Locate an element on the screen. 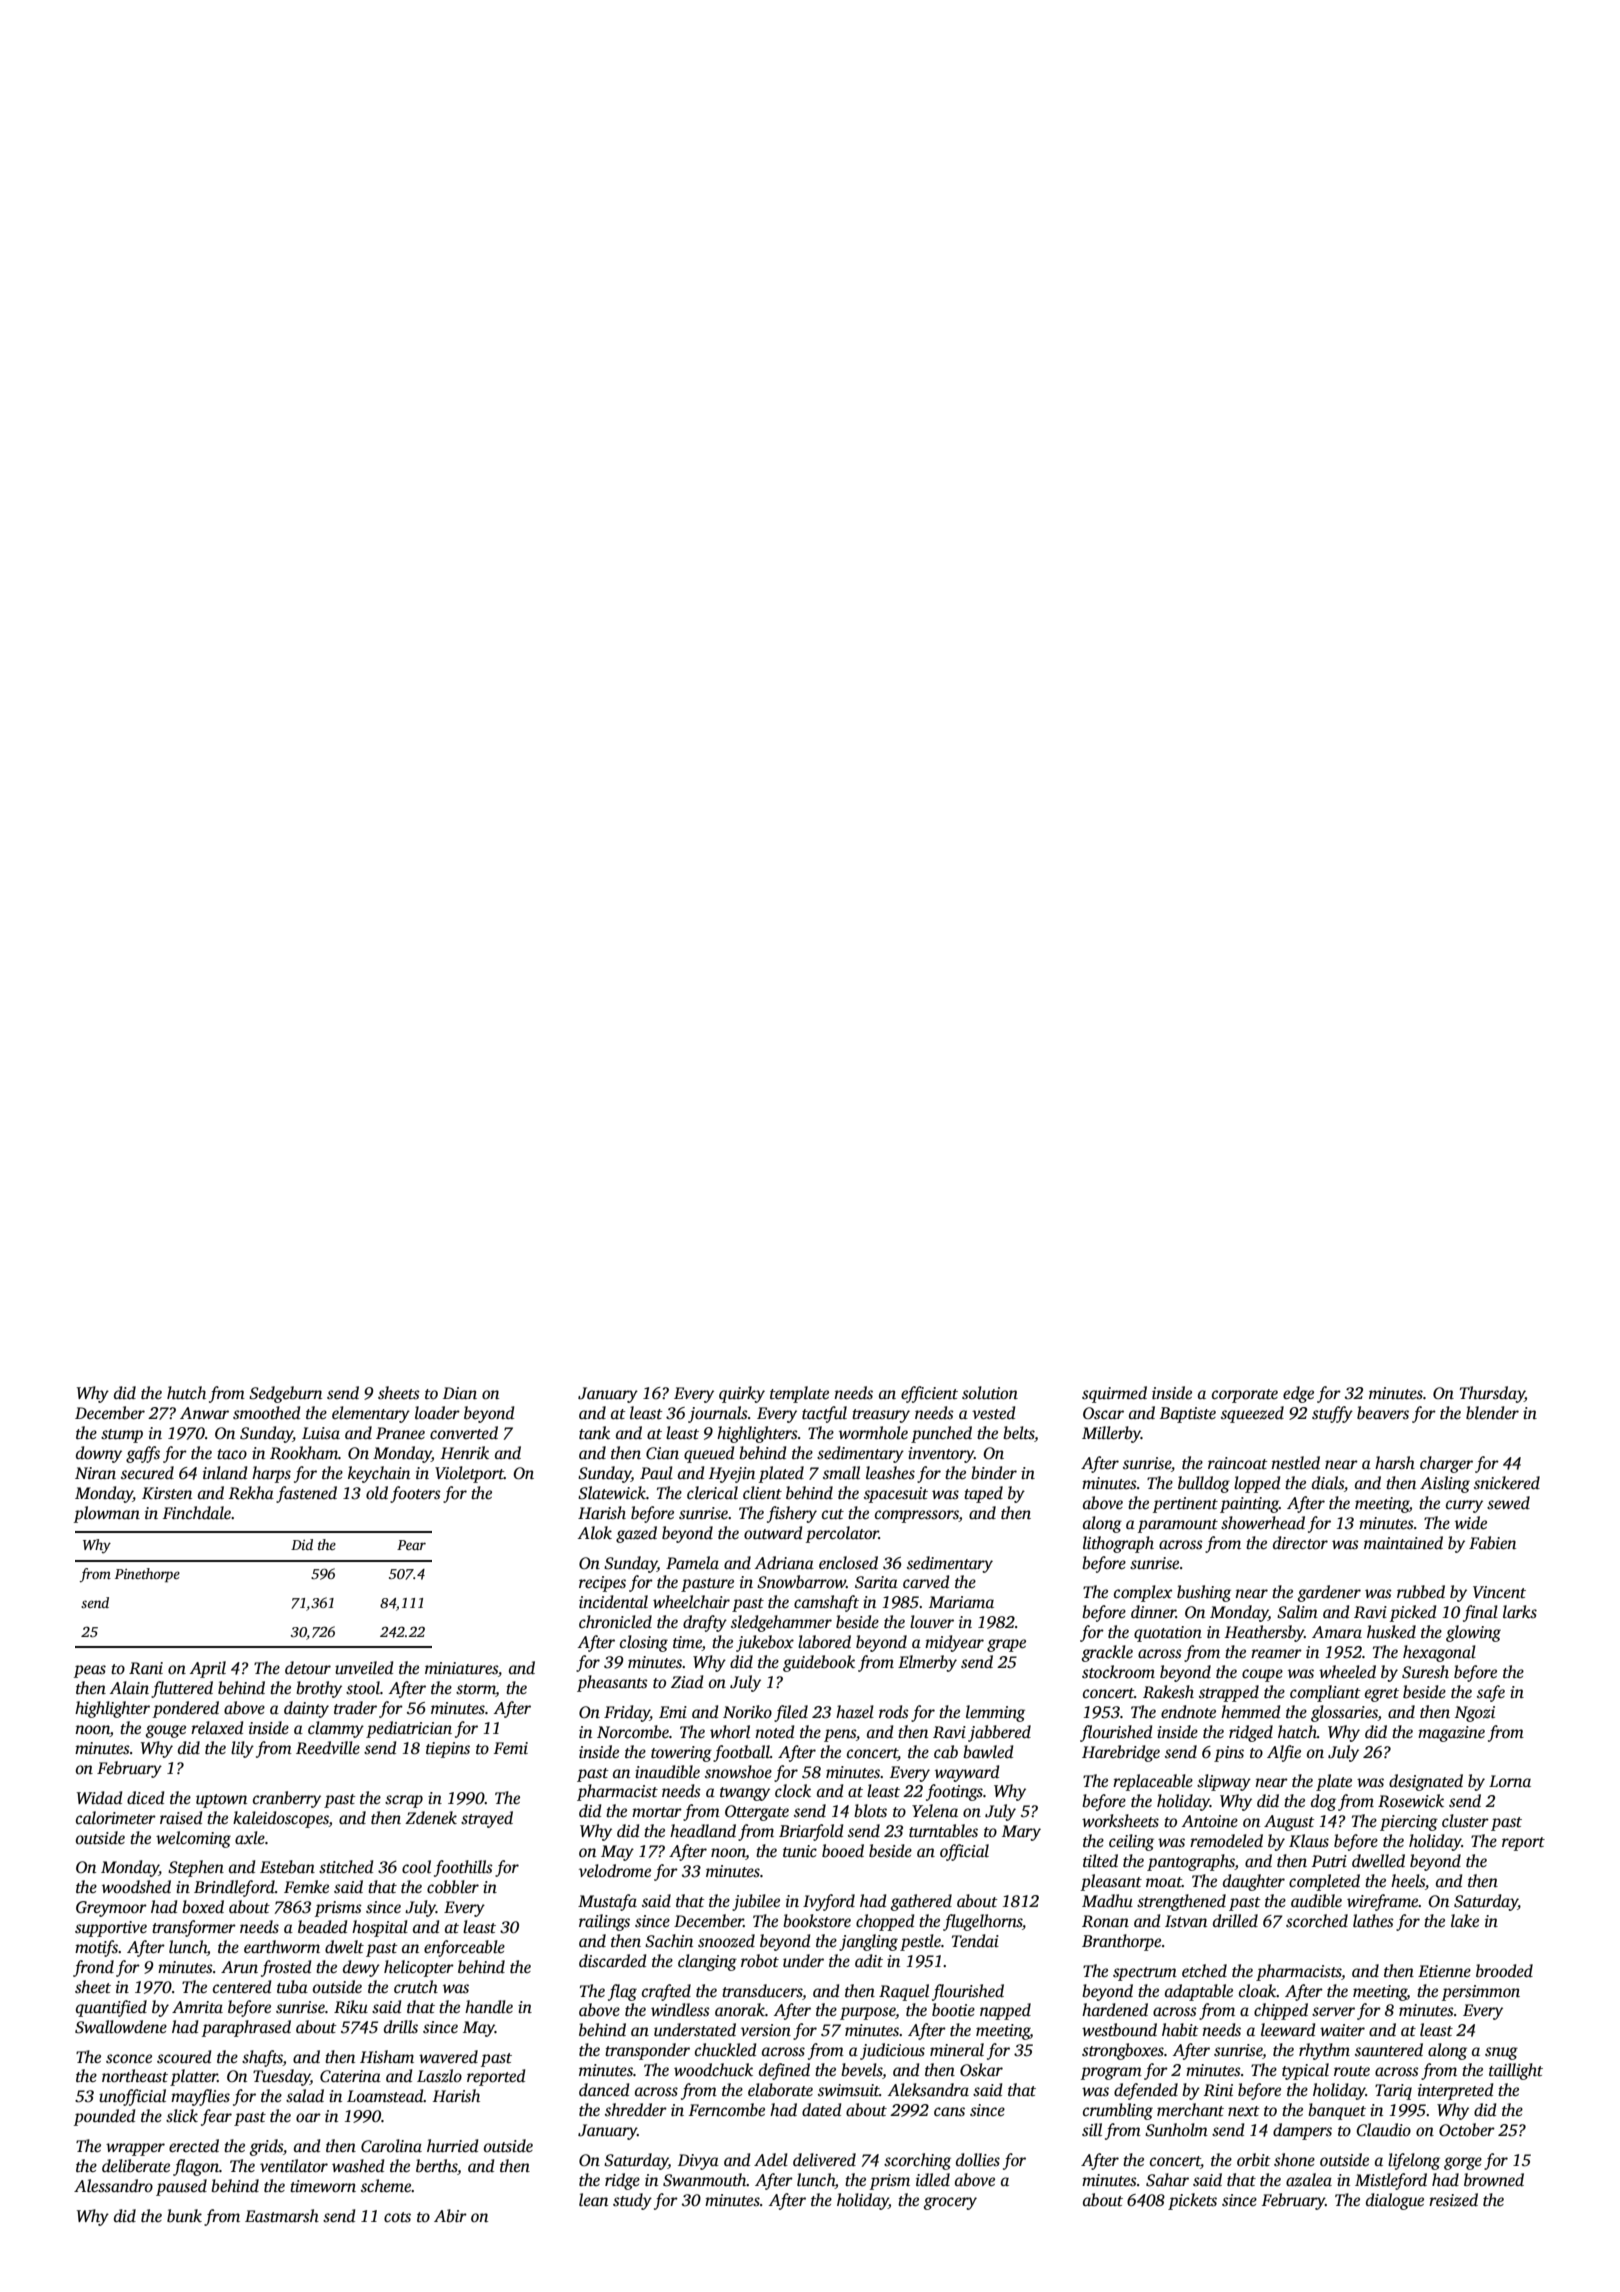 This screenshot has width=1620, height=2292. cloak is located at coordinates (1258, 1991).
